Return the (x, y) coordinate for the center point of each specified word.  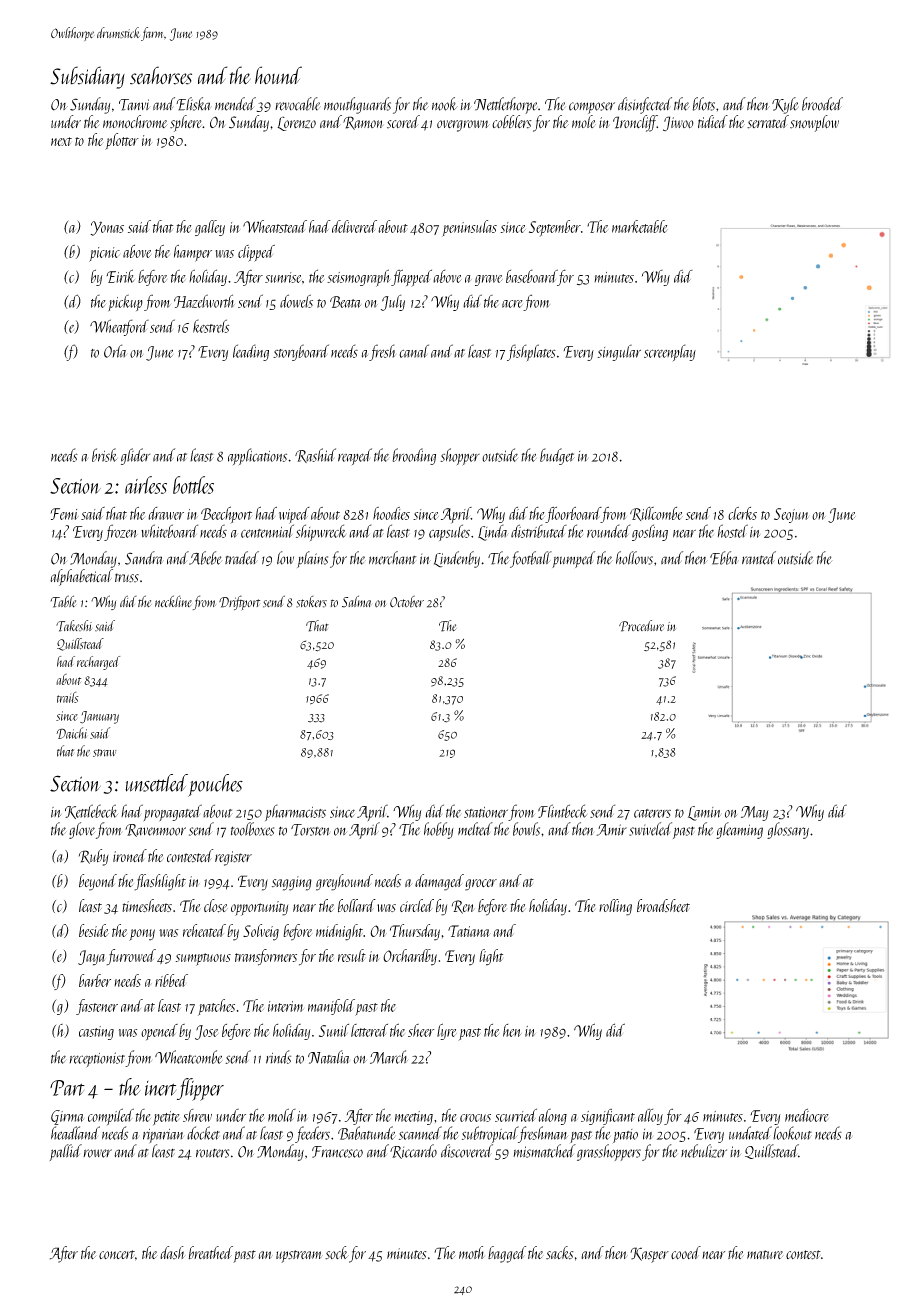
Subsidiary (87, 77)
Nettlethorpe (505, 105)
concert (117, 1254)
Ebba (724, 558)
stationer (486, 812)
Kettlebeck (91, 811)
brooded (822, 104)
